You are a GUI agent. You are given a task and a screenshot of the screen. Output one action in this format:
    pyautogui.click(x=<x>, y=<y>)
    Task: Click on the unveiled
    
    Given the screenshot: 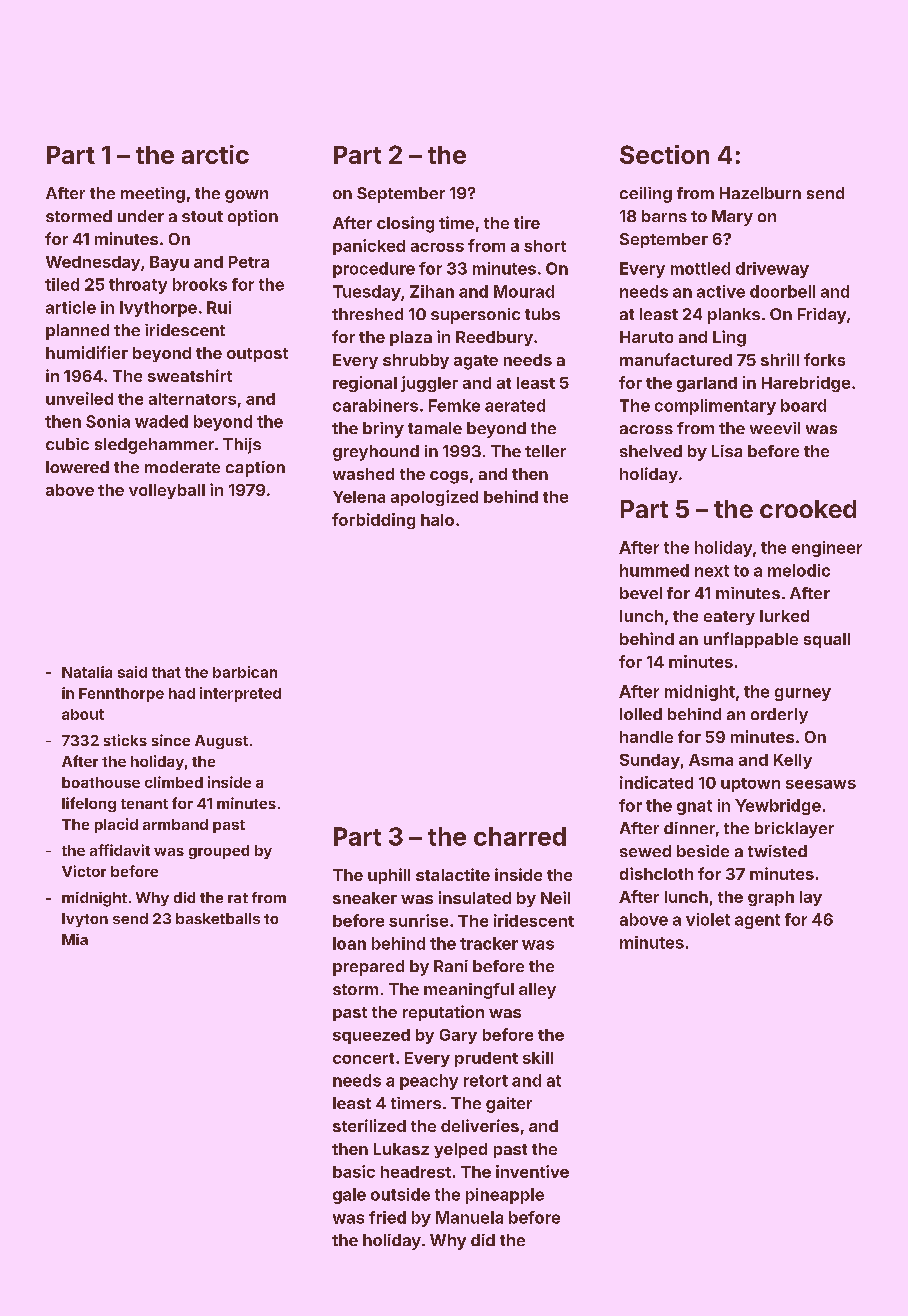 What is the action you would take?
    pyautogui.click(x=79, y=398)
